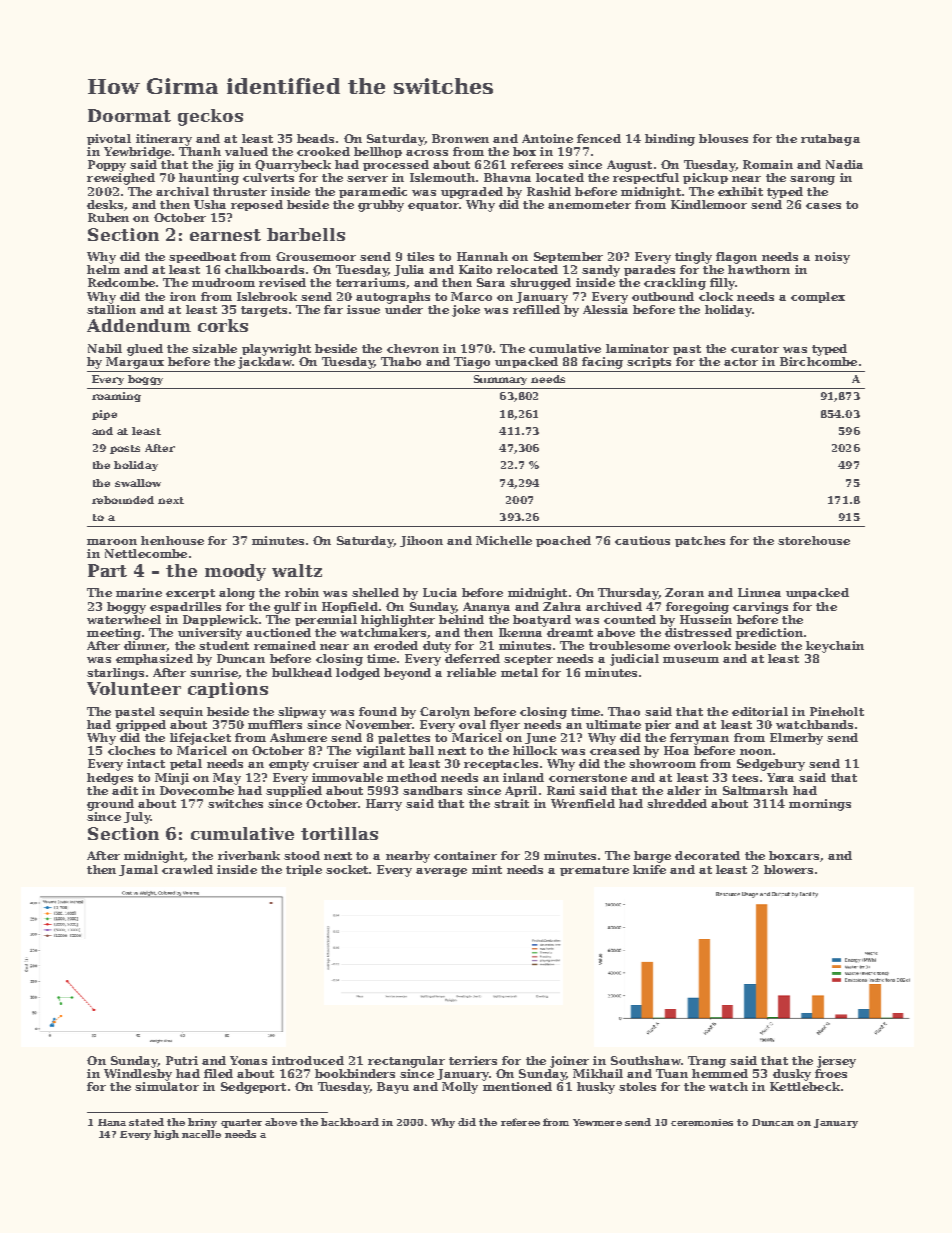  Describe the element at coordinates (268, 177) in the screenshot. I see `culverts` at that location.
